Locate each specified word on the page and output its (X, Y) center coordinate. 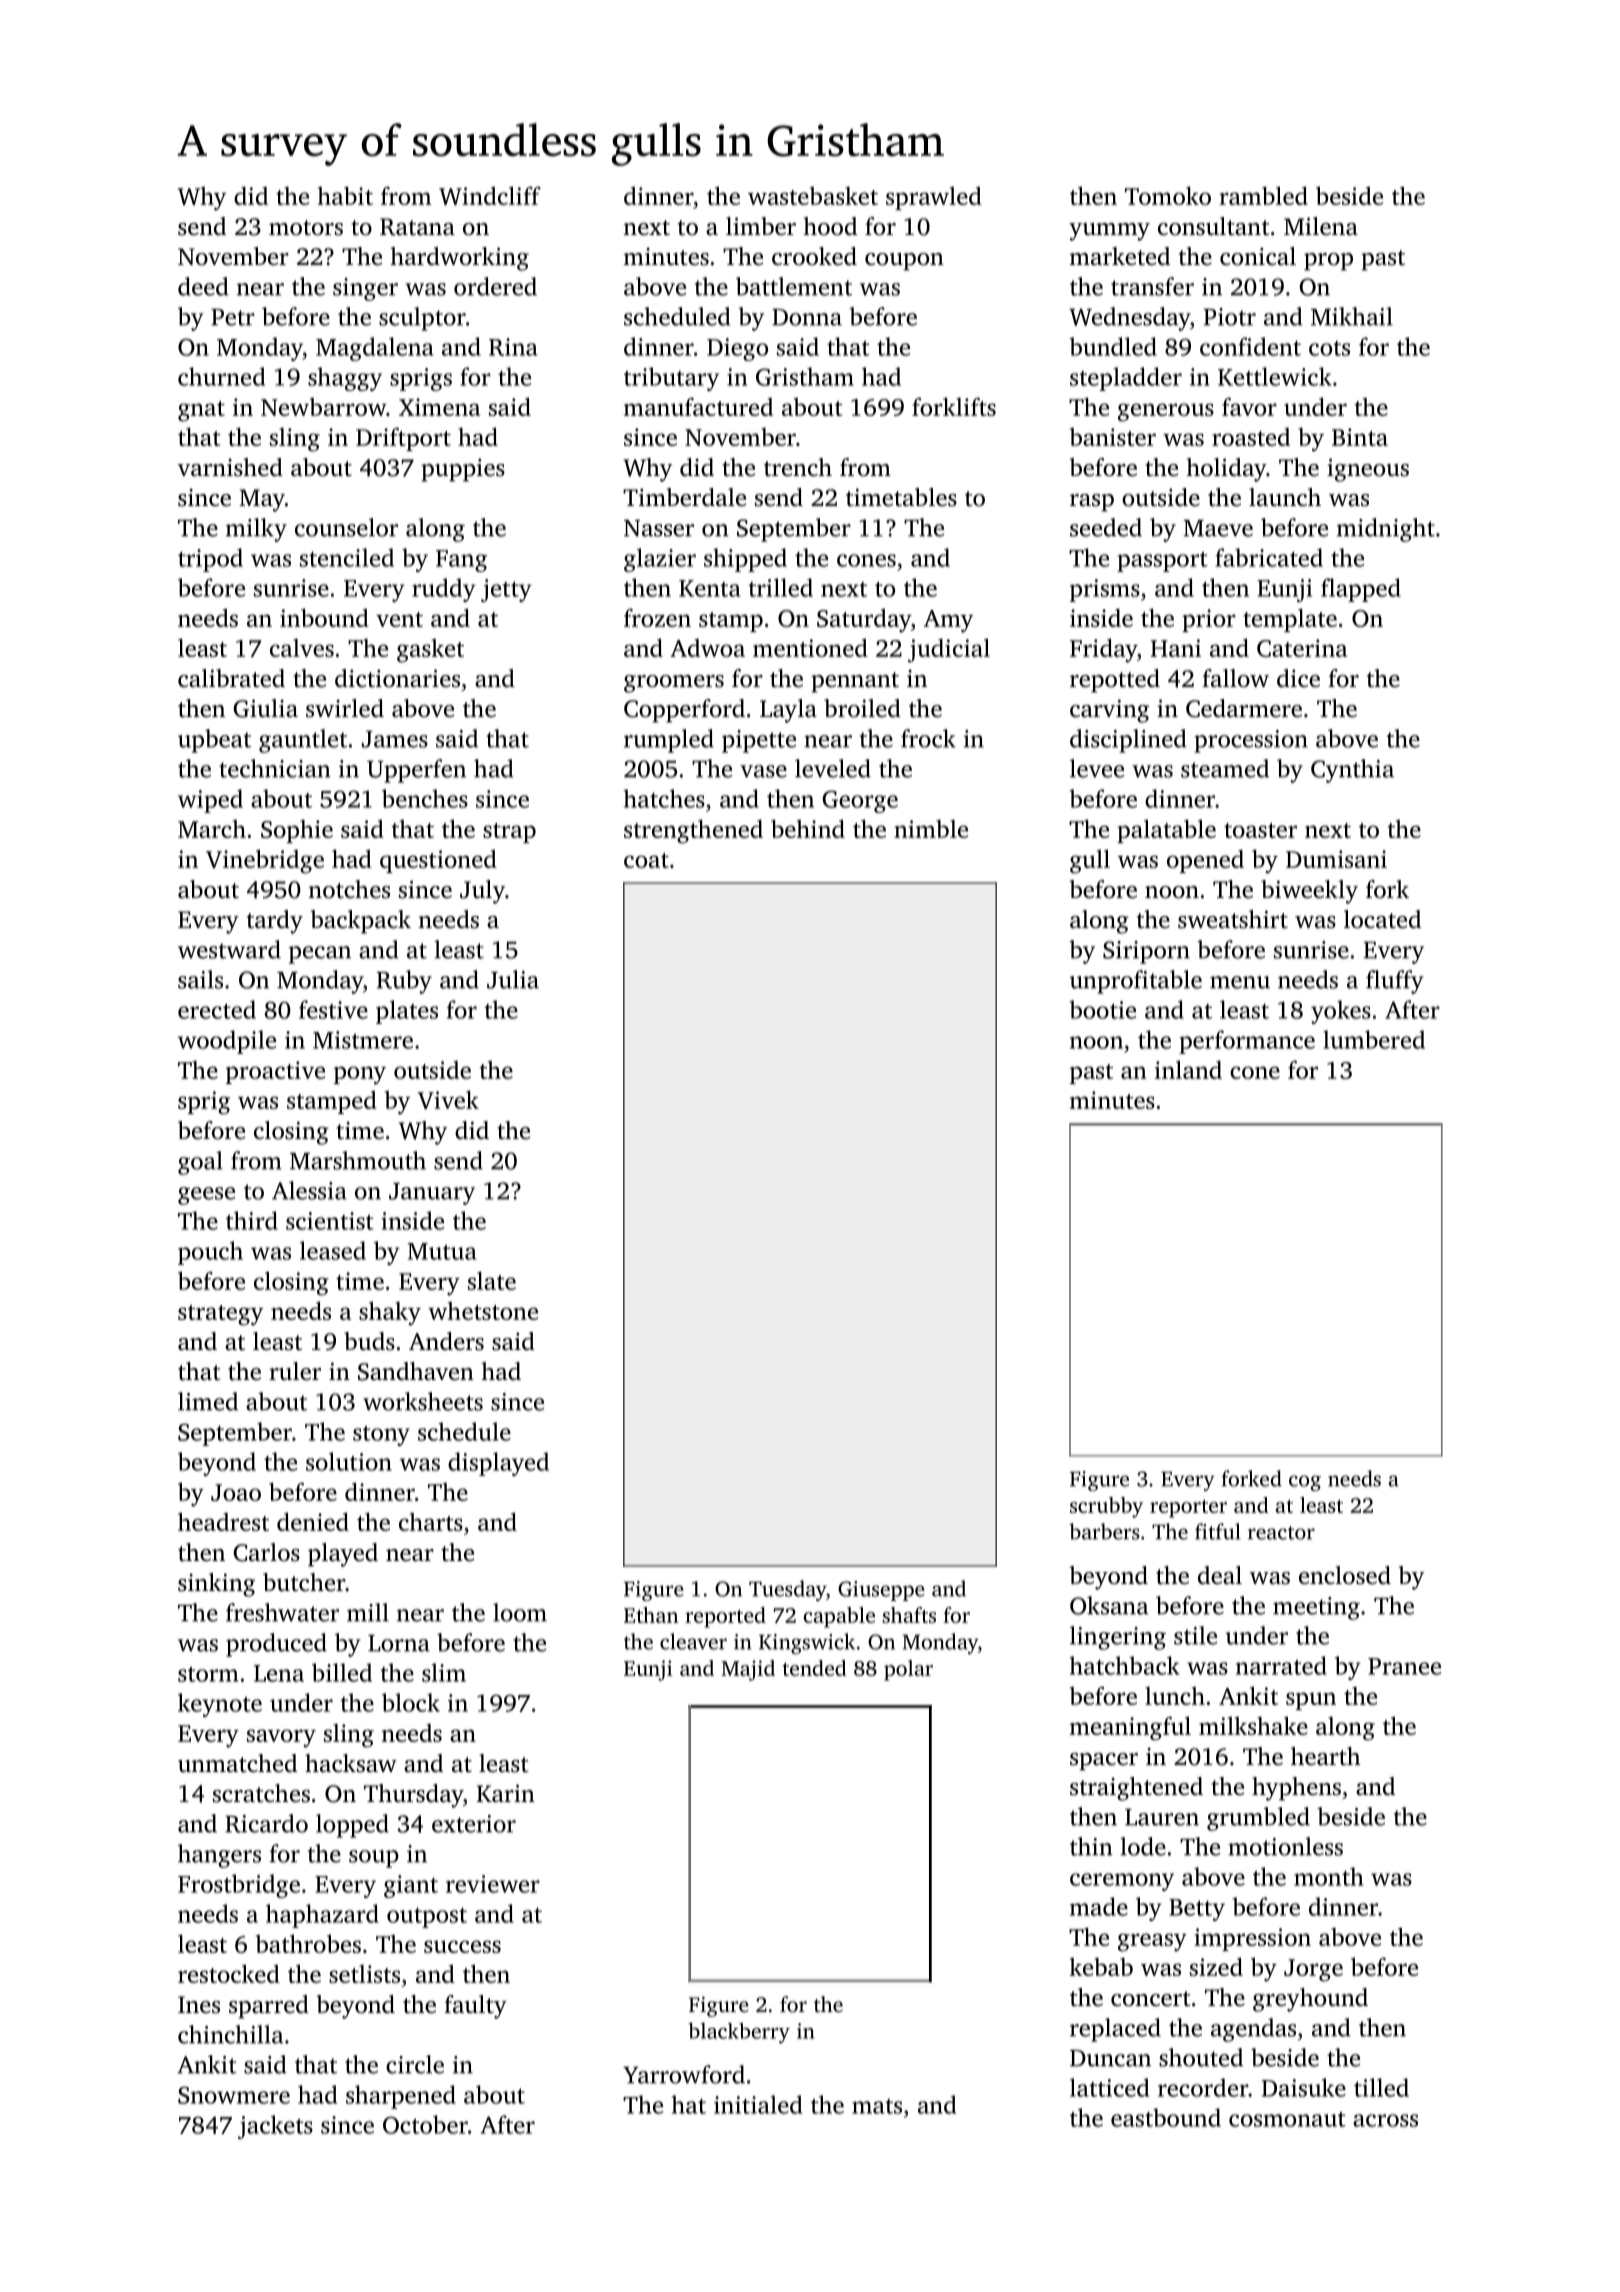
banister (1113, 437)
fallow (1235, 678)
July (482, 892)
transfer (1152, 286)
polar (908, 1670)
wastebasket (813, 195)
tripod (210, 560)
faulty (475, 2007)
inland (1188, 1069)
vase (763, 771)
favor (1249, 407)
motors (306, 228)
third (252, 1220)
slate (492, 1280)
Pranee (1404, 1666)
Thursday (413, 1796)
